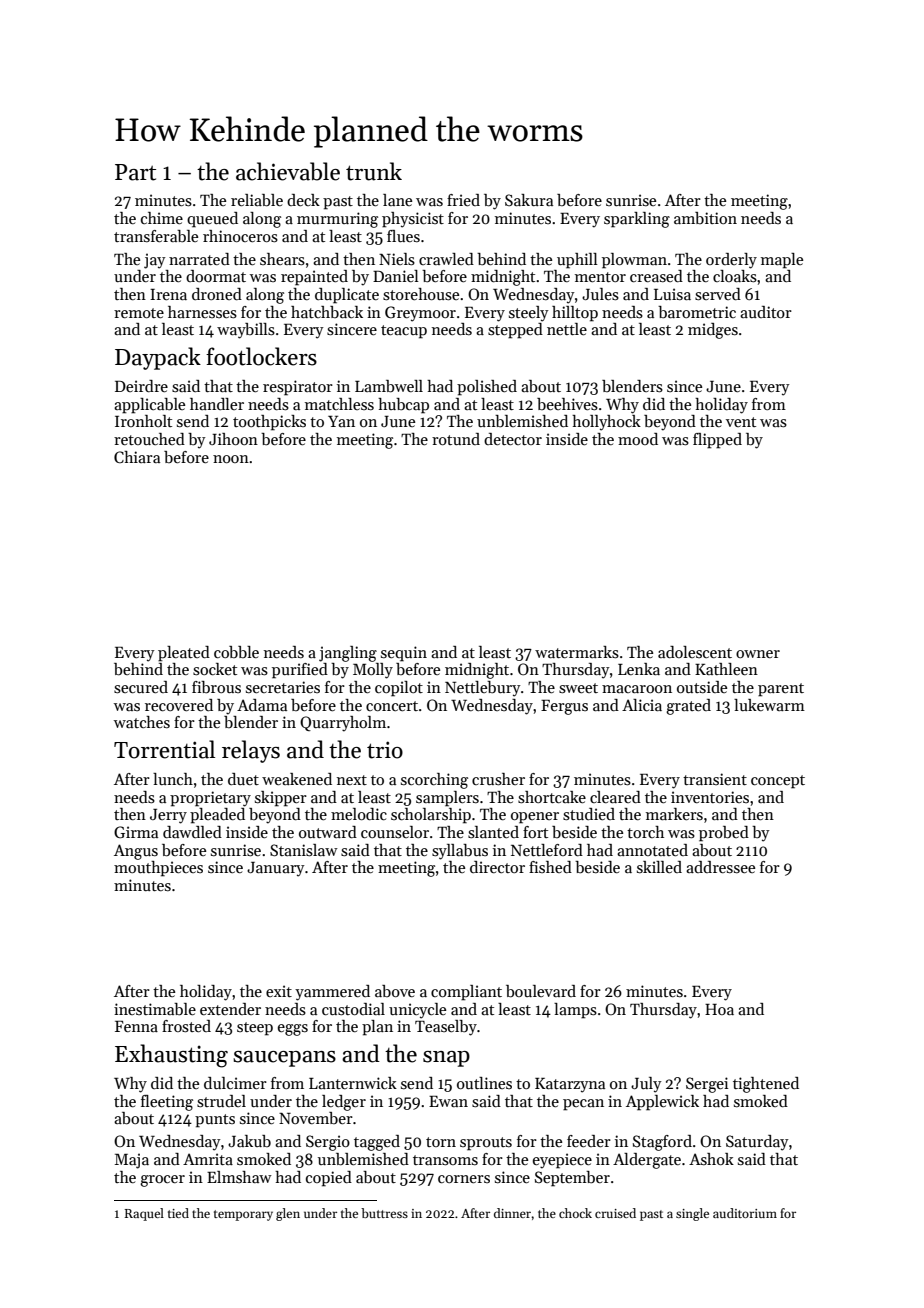 The height and width of the image is (1308, 924). What do you see at coordinates (184, 654) in the image?
I see `pleated` at bounding box center [184, 654].
